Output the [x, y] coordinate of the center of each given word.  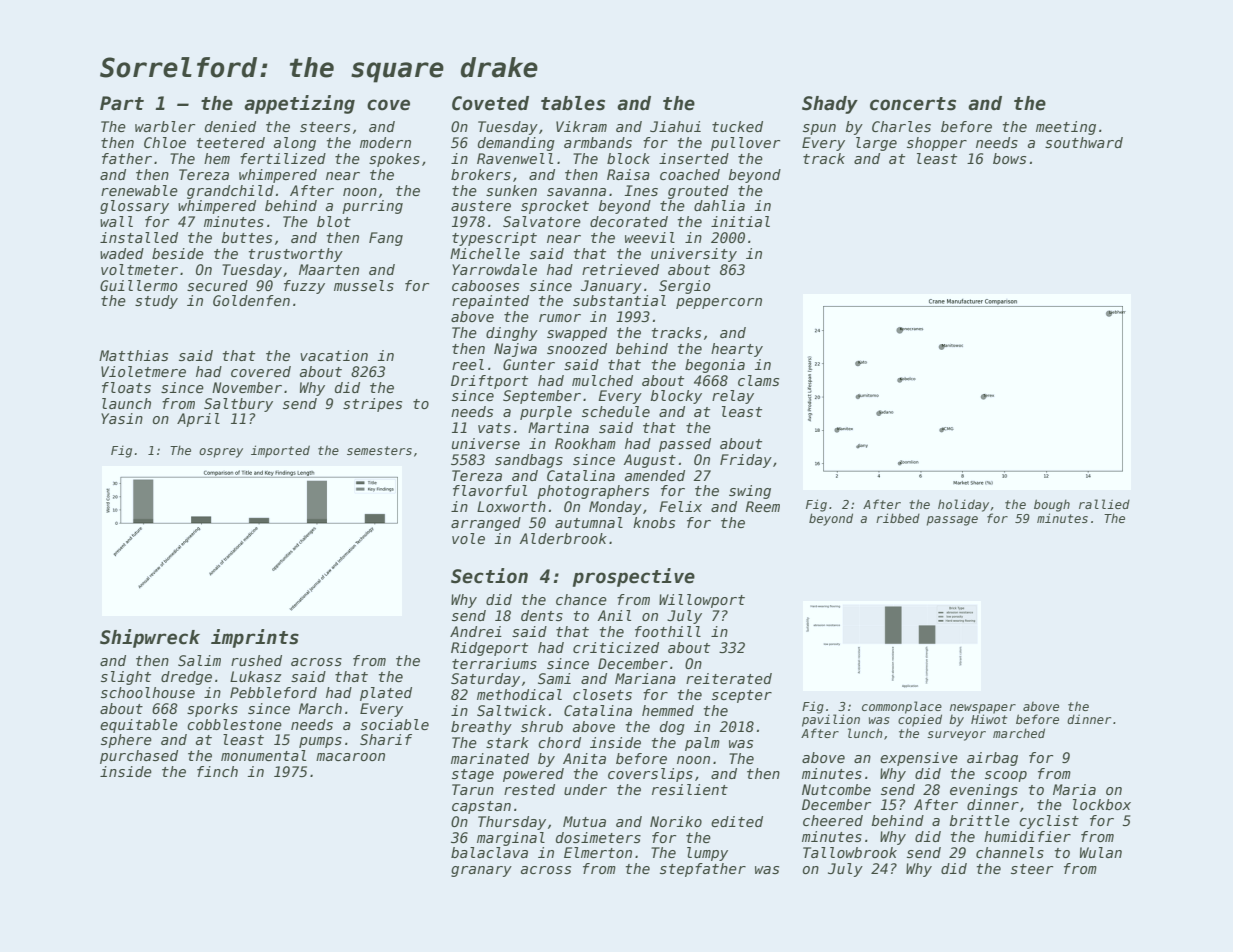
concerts [913, 104]
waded [122, 253]
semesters [379, 450]
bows [1009, 158]
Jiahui [675, 126]
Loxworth [511, 506]
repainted [490, 302]
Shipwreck [150, 638]
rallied [1104, 504]
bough [1052, 505]
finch [217, 771]
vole [468, 538]
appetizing [299, 104]
